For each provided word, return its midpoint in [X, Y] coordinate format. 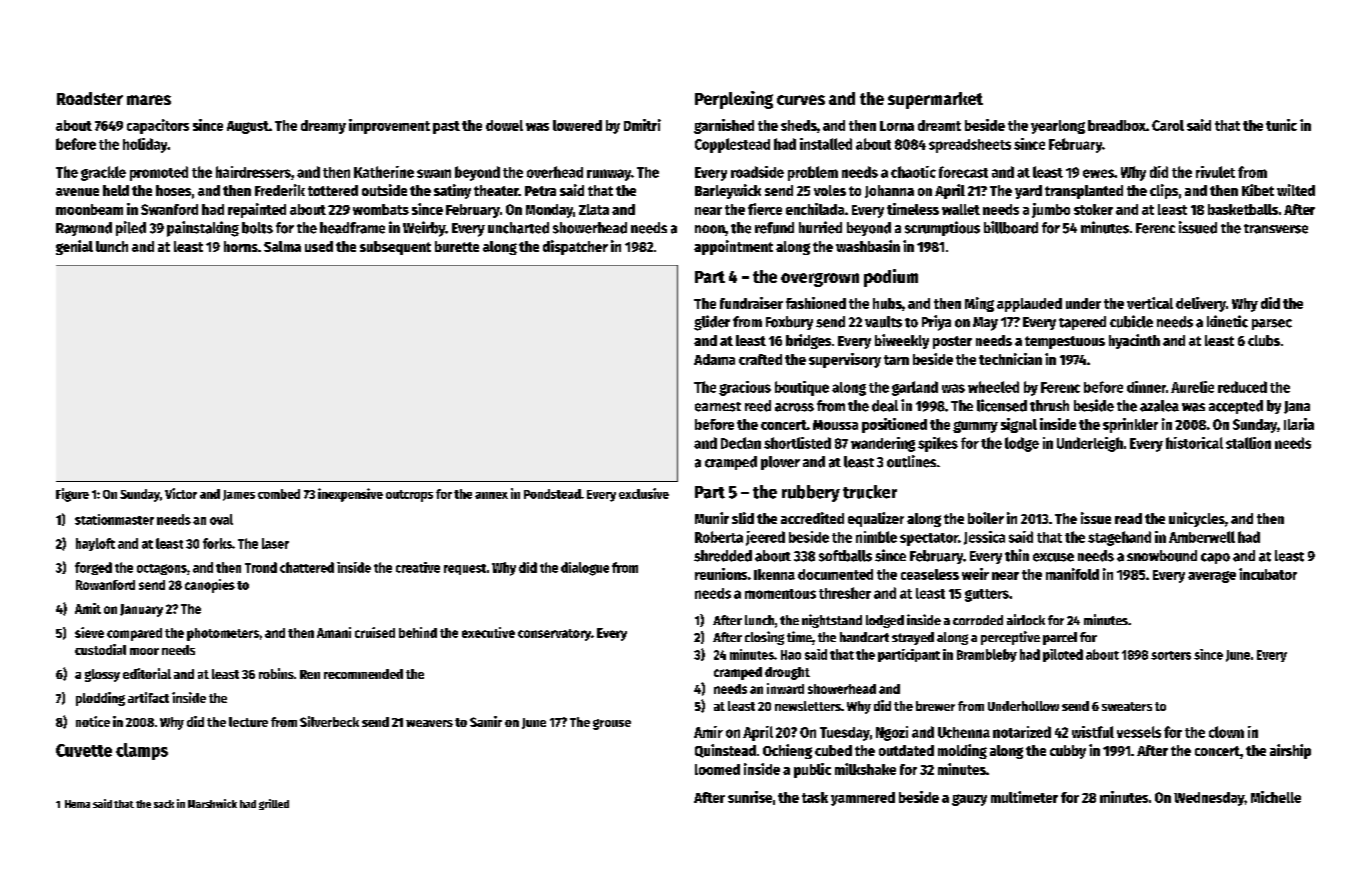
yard [1028, 192]
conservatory [554, 635]
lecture [248, 722]
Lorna [897, 126]
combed [279, 494]
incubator [1268, 574]
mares [149, 100]
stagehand [1119, 538]
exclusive [644, 493]
